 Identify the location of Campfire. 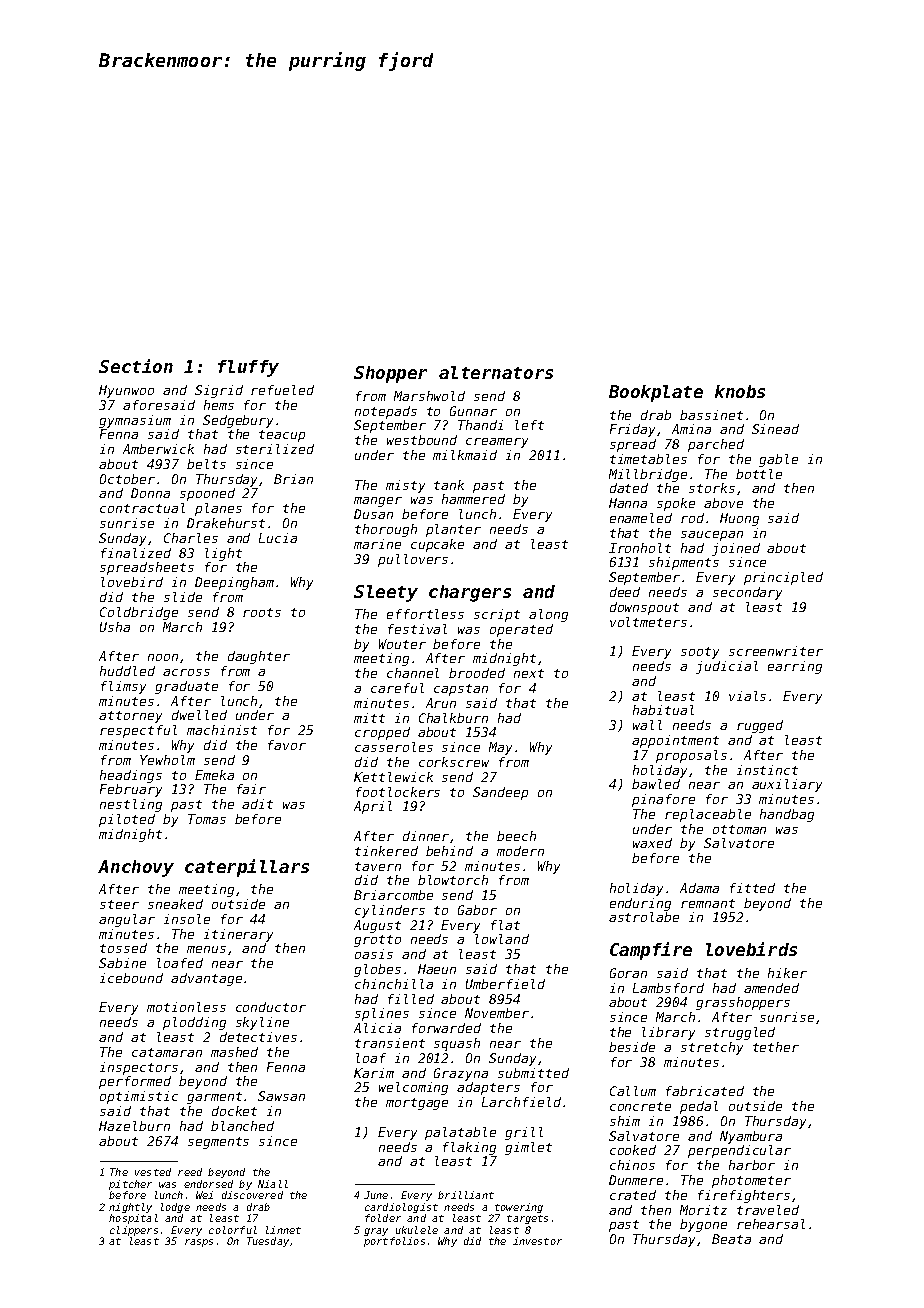
(651, 951).
